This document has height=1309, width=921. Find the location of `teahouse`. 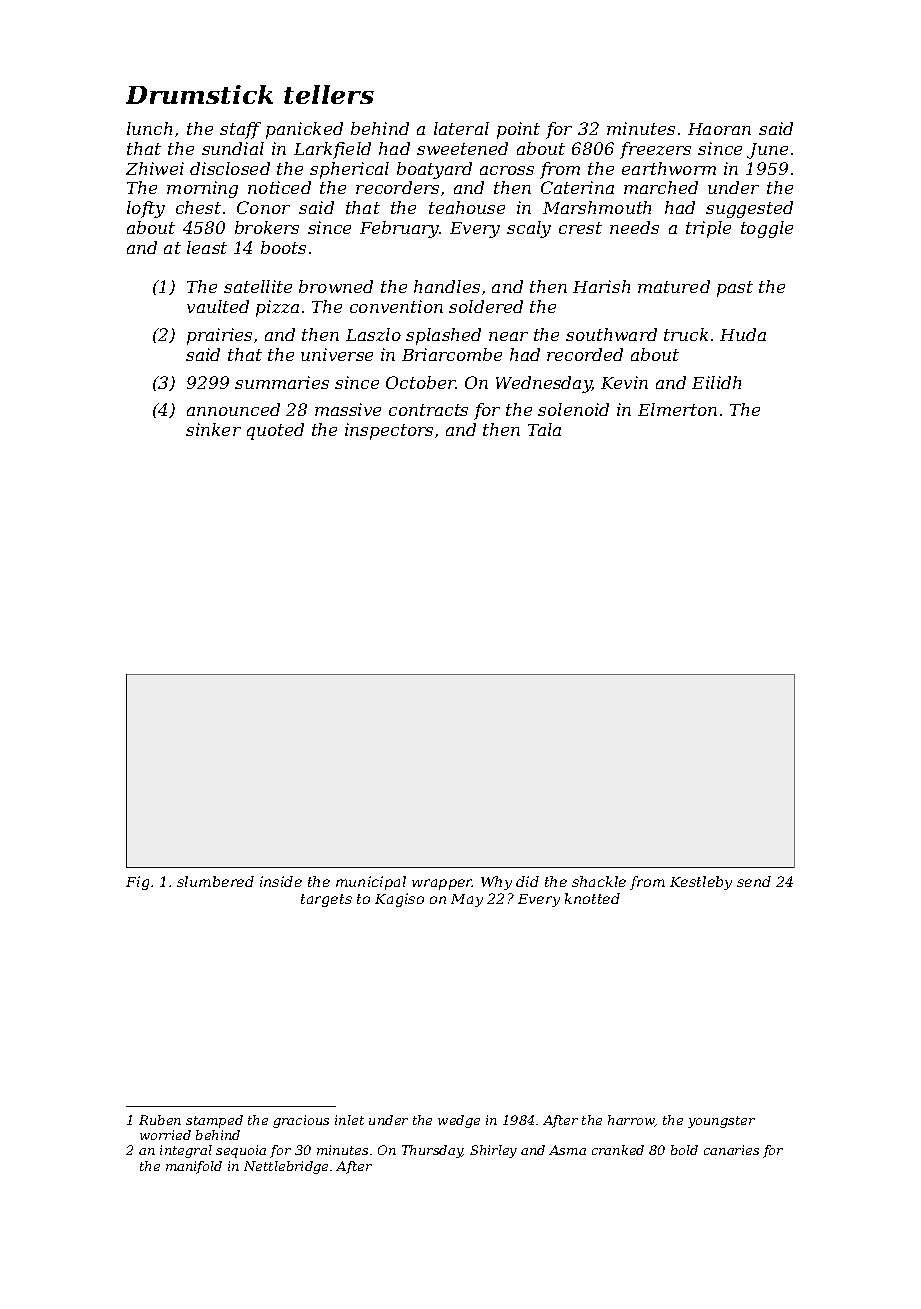

teahouse is located at coordinates (467, 207).
